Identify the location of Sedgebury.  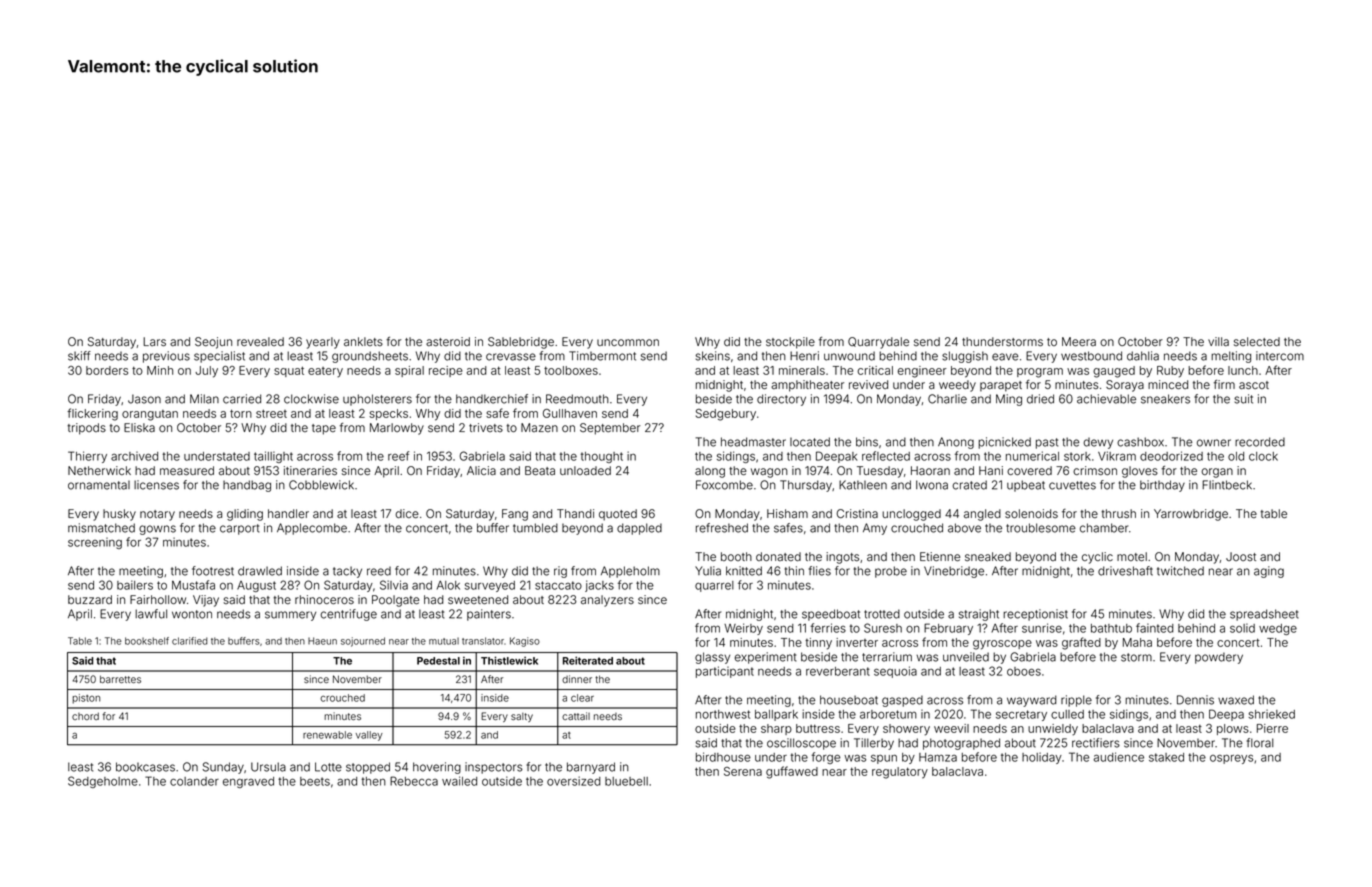
(726, 415).
